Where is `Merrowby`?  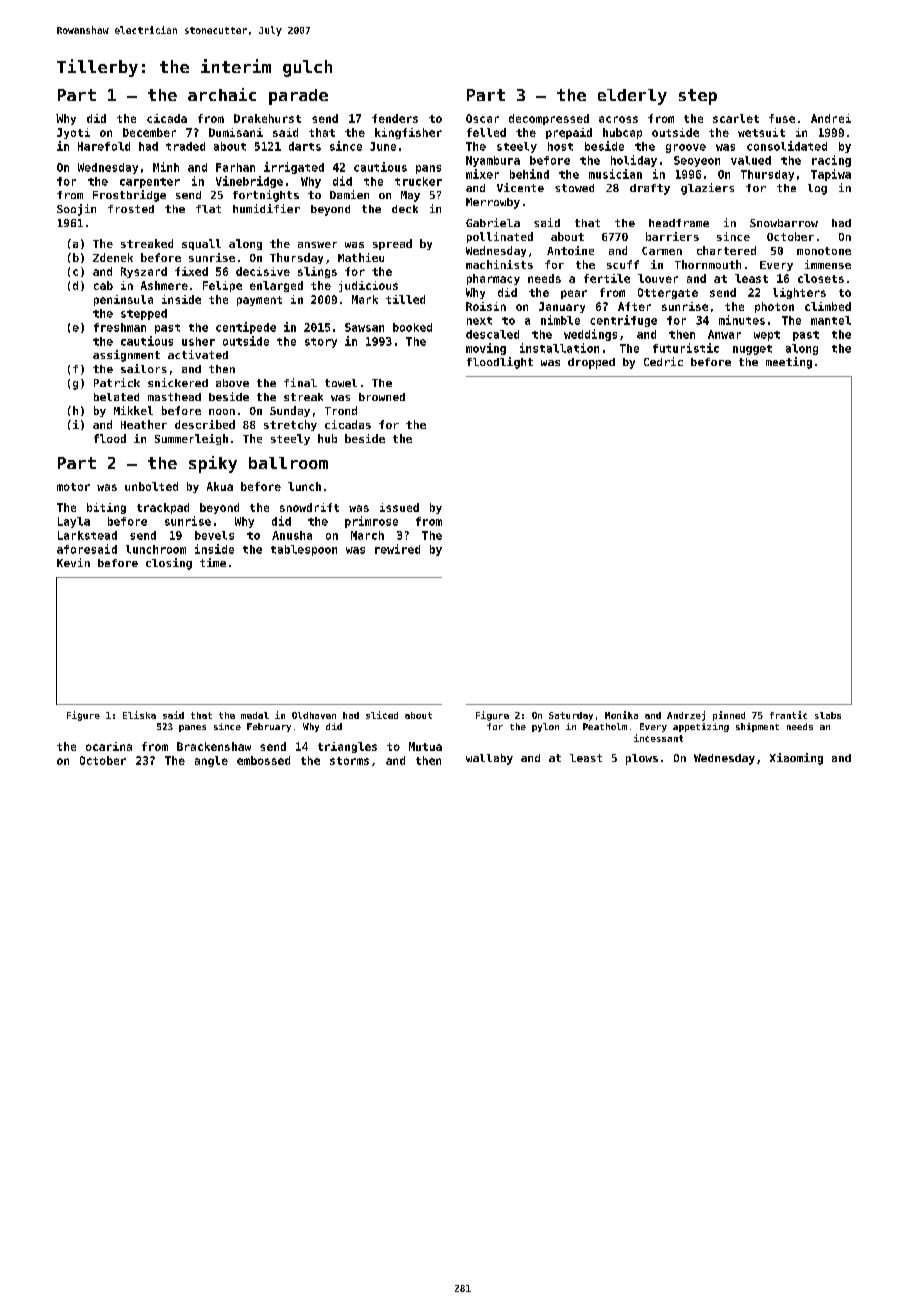 Merrowby is located at coordinates (493, 203).
